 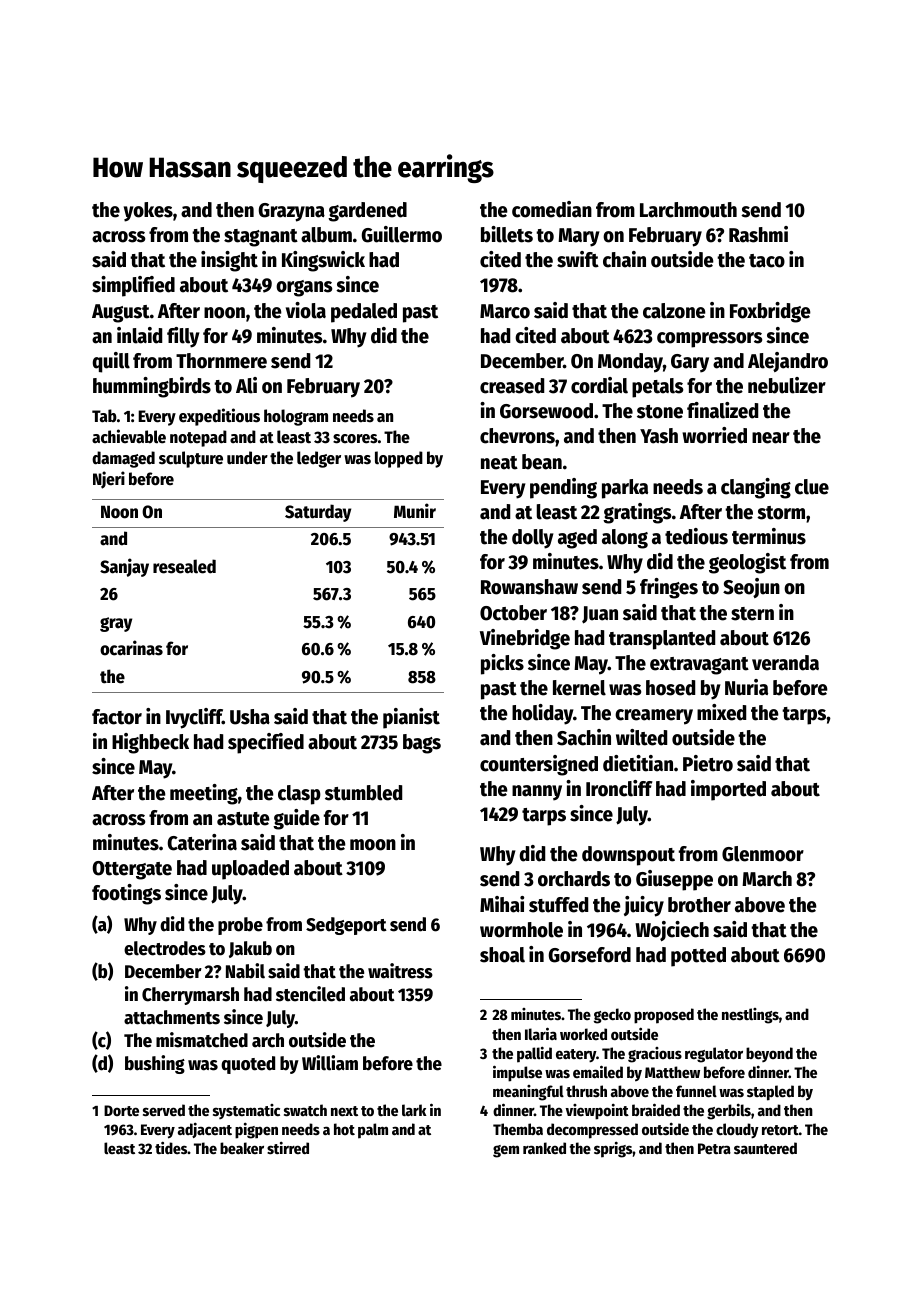 What do you see at coordinates (630, 363) in the page?
I see `Monday` at bounding box center [630, 363].
